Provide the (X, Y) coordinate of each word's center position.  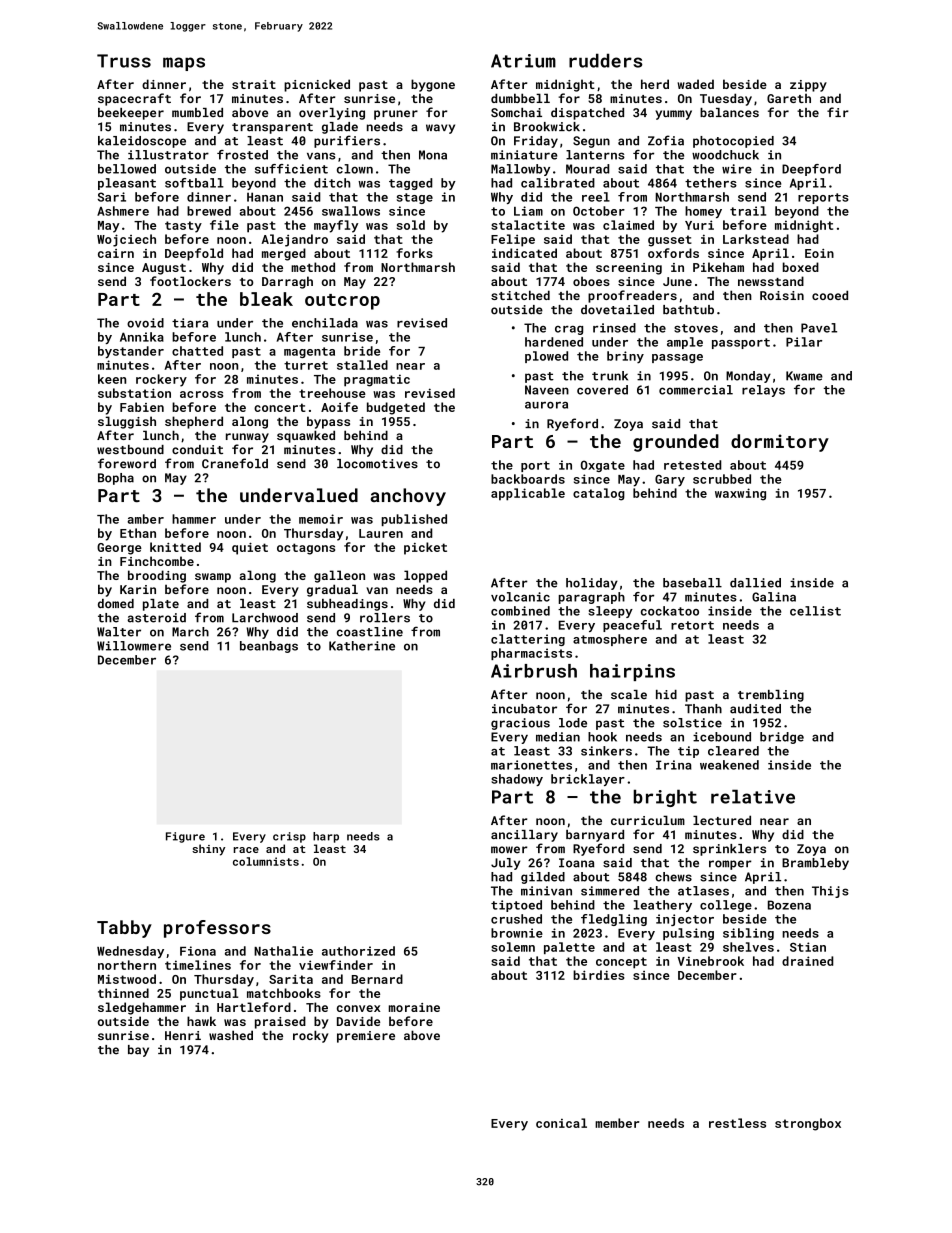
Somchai (516, 112)
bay (138, 1051)
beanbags (269, 647)
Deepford (811, 170)
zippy (808, 86)
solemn (513, 947)
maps (184, 64)
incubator (524, 709)
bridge (782, 738)
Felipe (513, 240)
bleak (266, 299)
